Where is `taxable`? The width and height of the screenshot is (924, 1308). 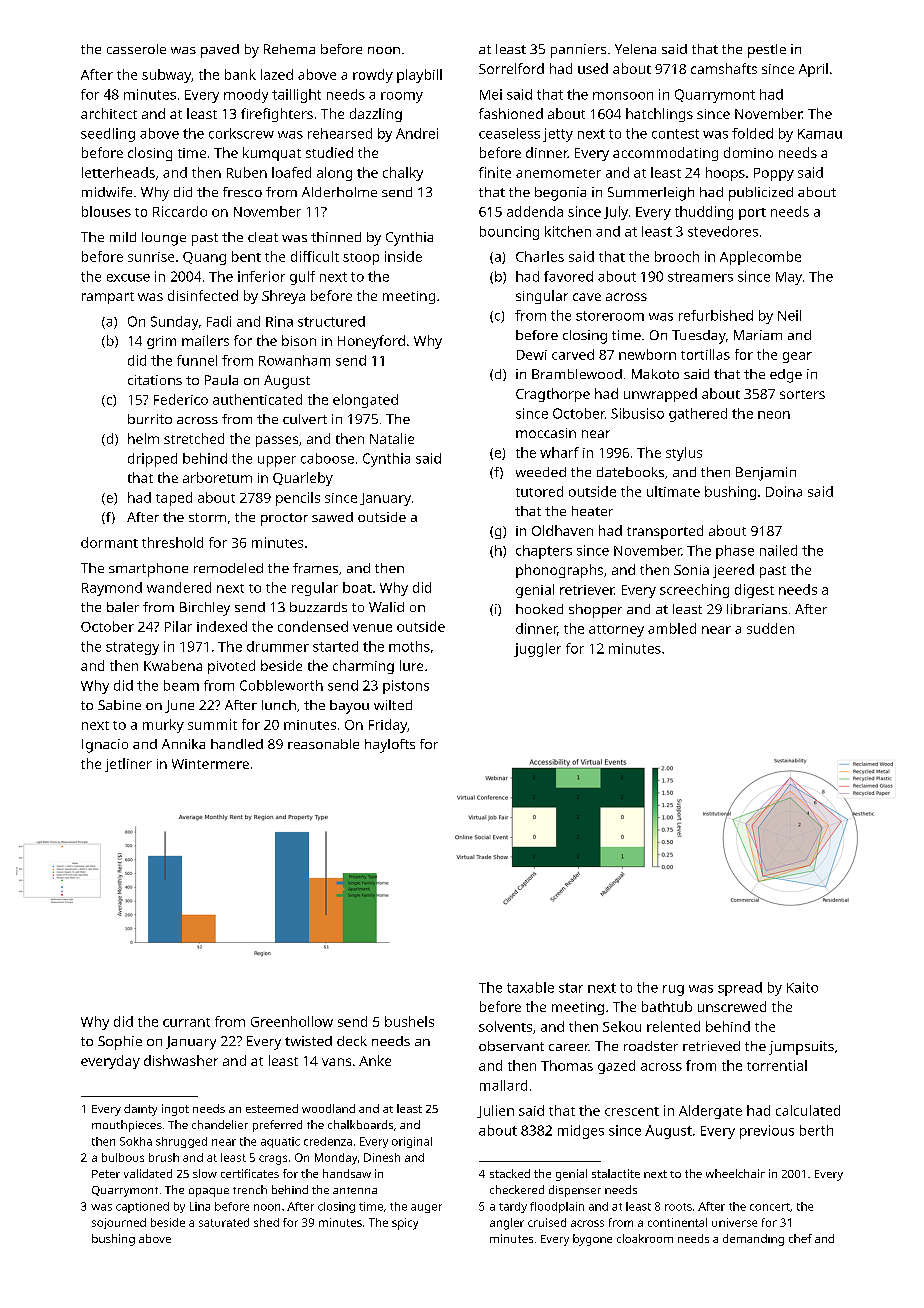
taxable is located at coordinates (530, 987).
